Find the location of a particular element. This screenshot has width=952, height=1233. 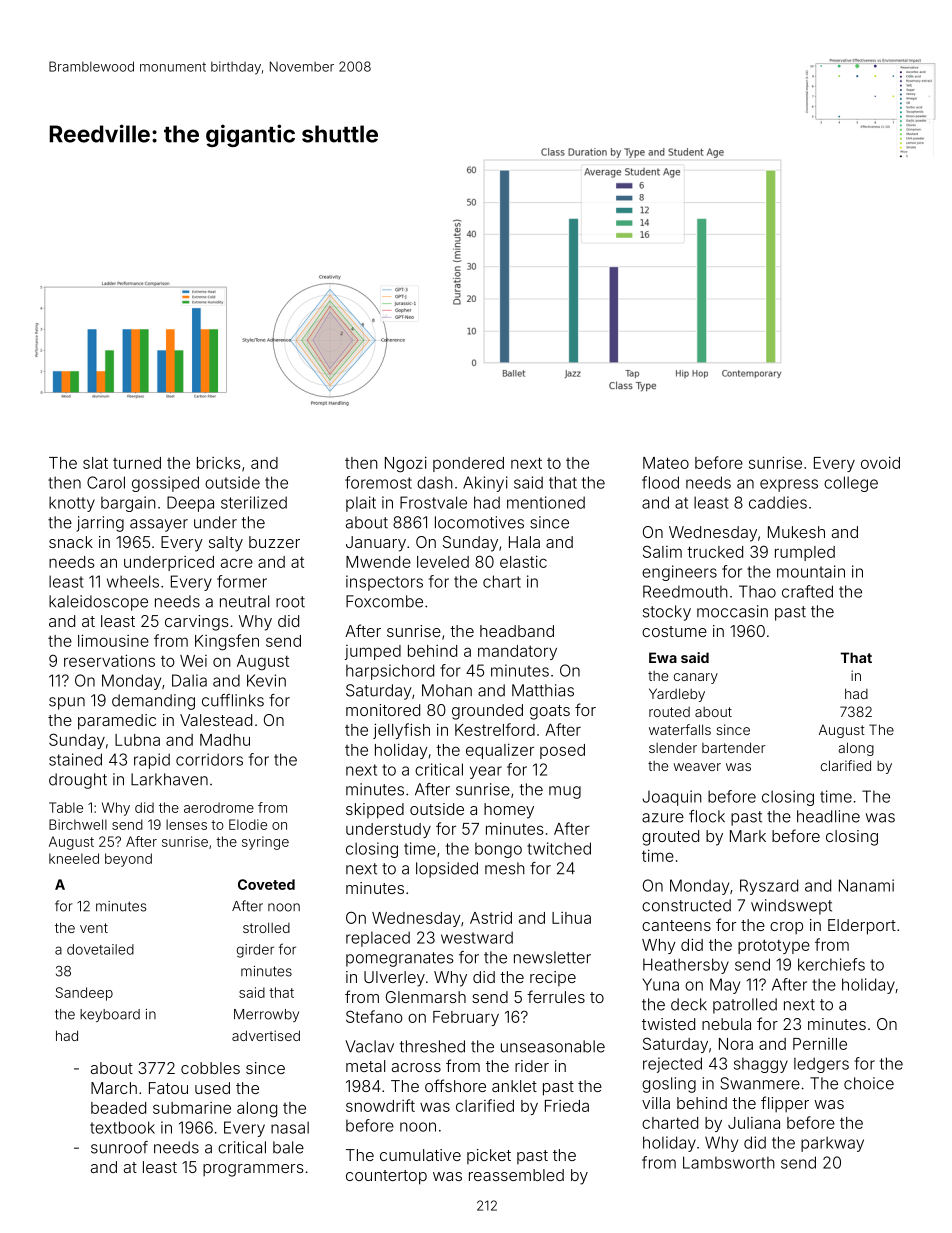

sunroof is located at coordinates (119, 1147).
